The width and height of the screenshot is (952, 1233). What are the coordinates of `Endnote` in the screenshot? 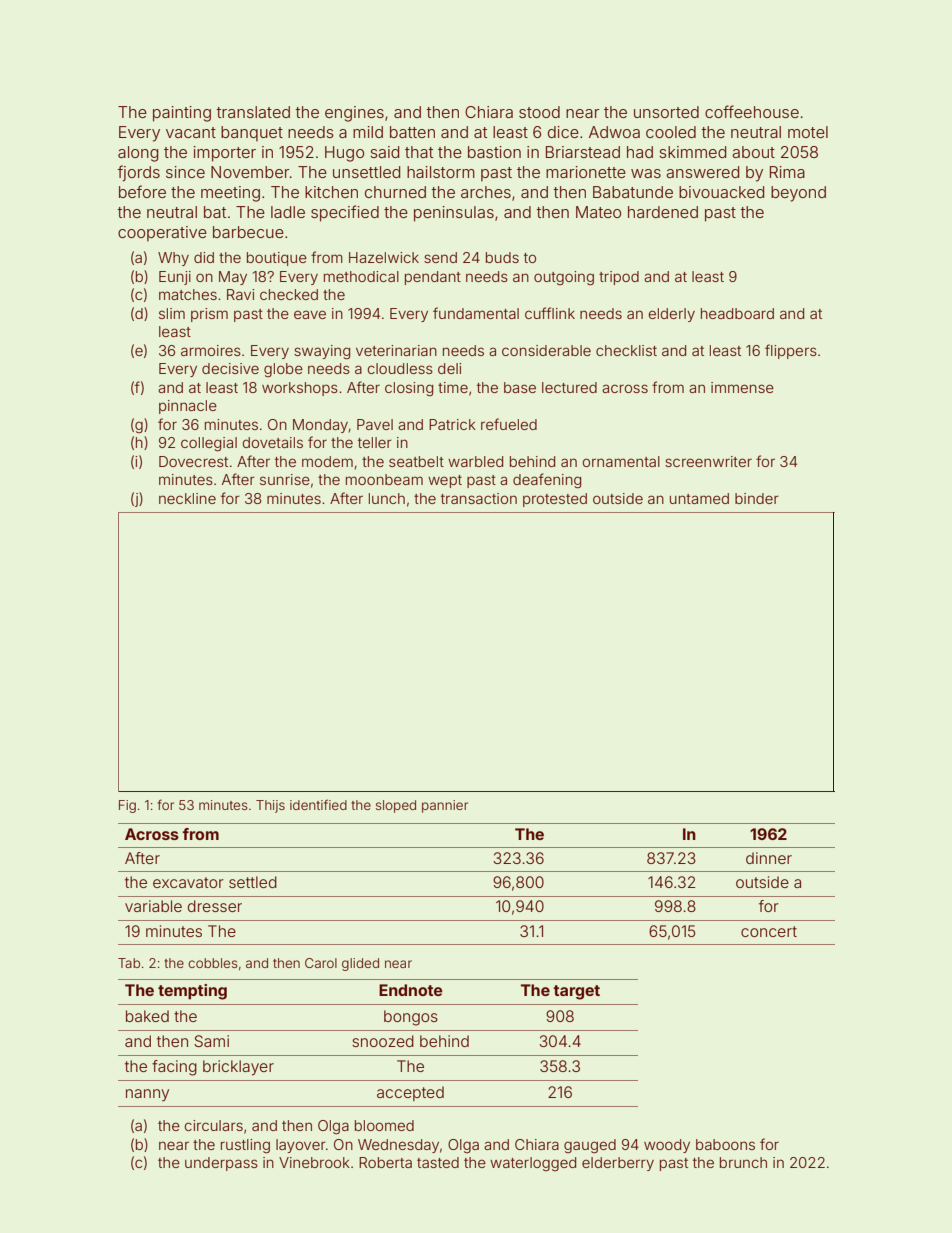 It's located at (411, 990).
